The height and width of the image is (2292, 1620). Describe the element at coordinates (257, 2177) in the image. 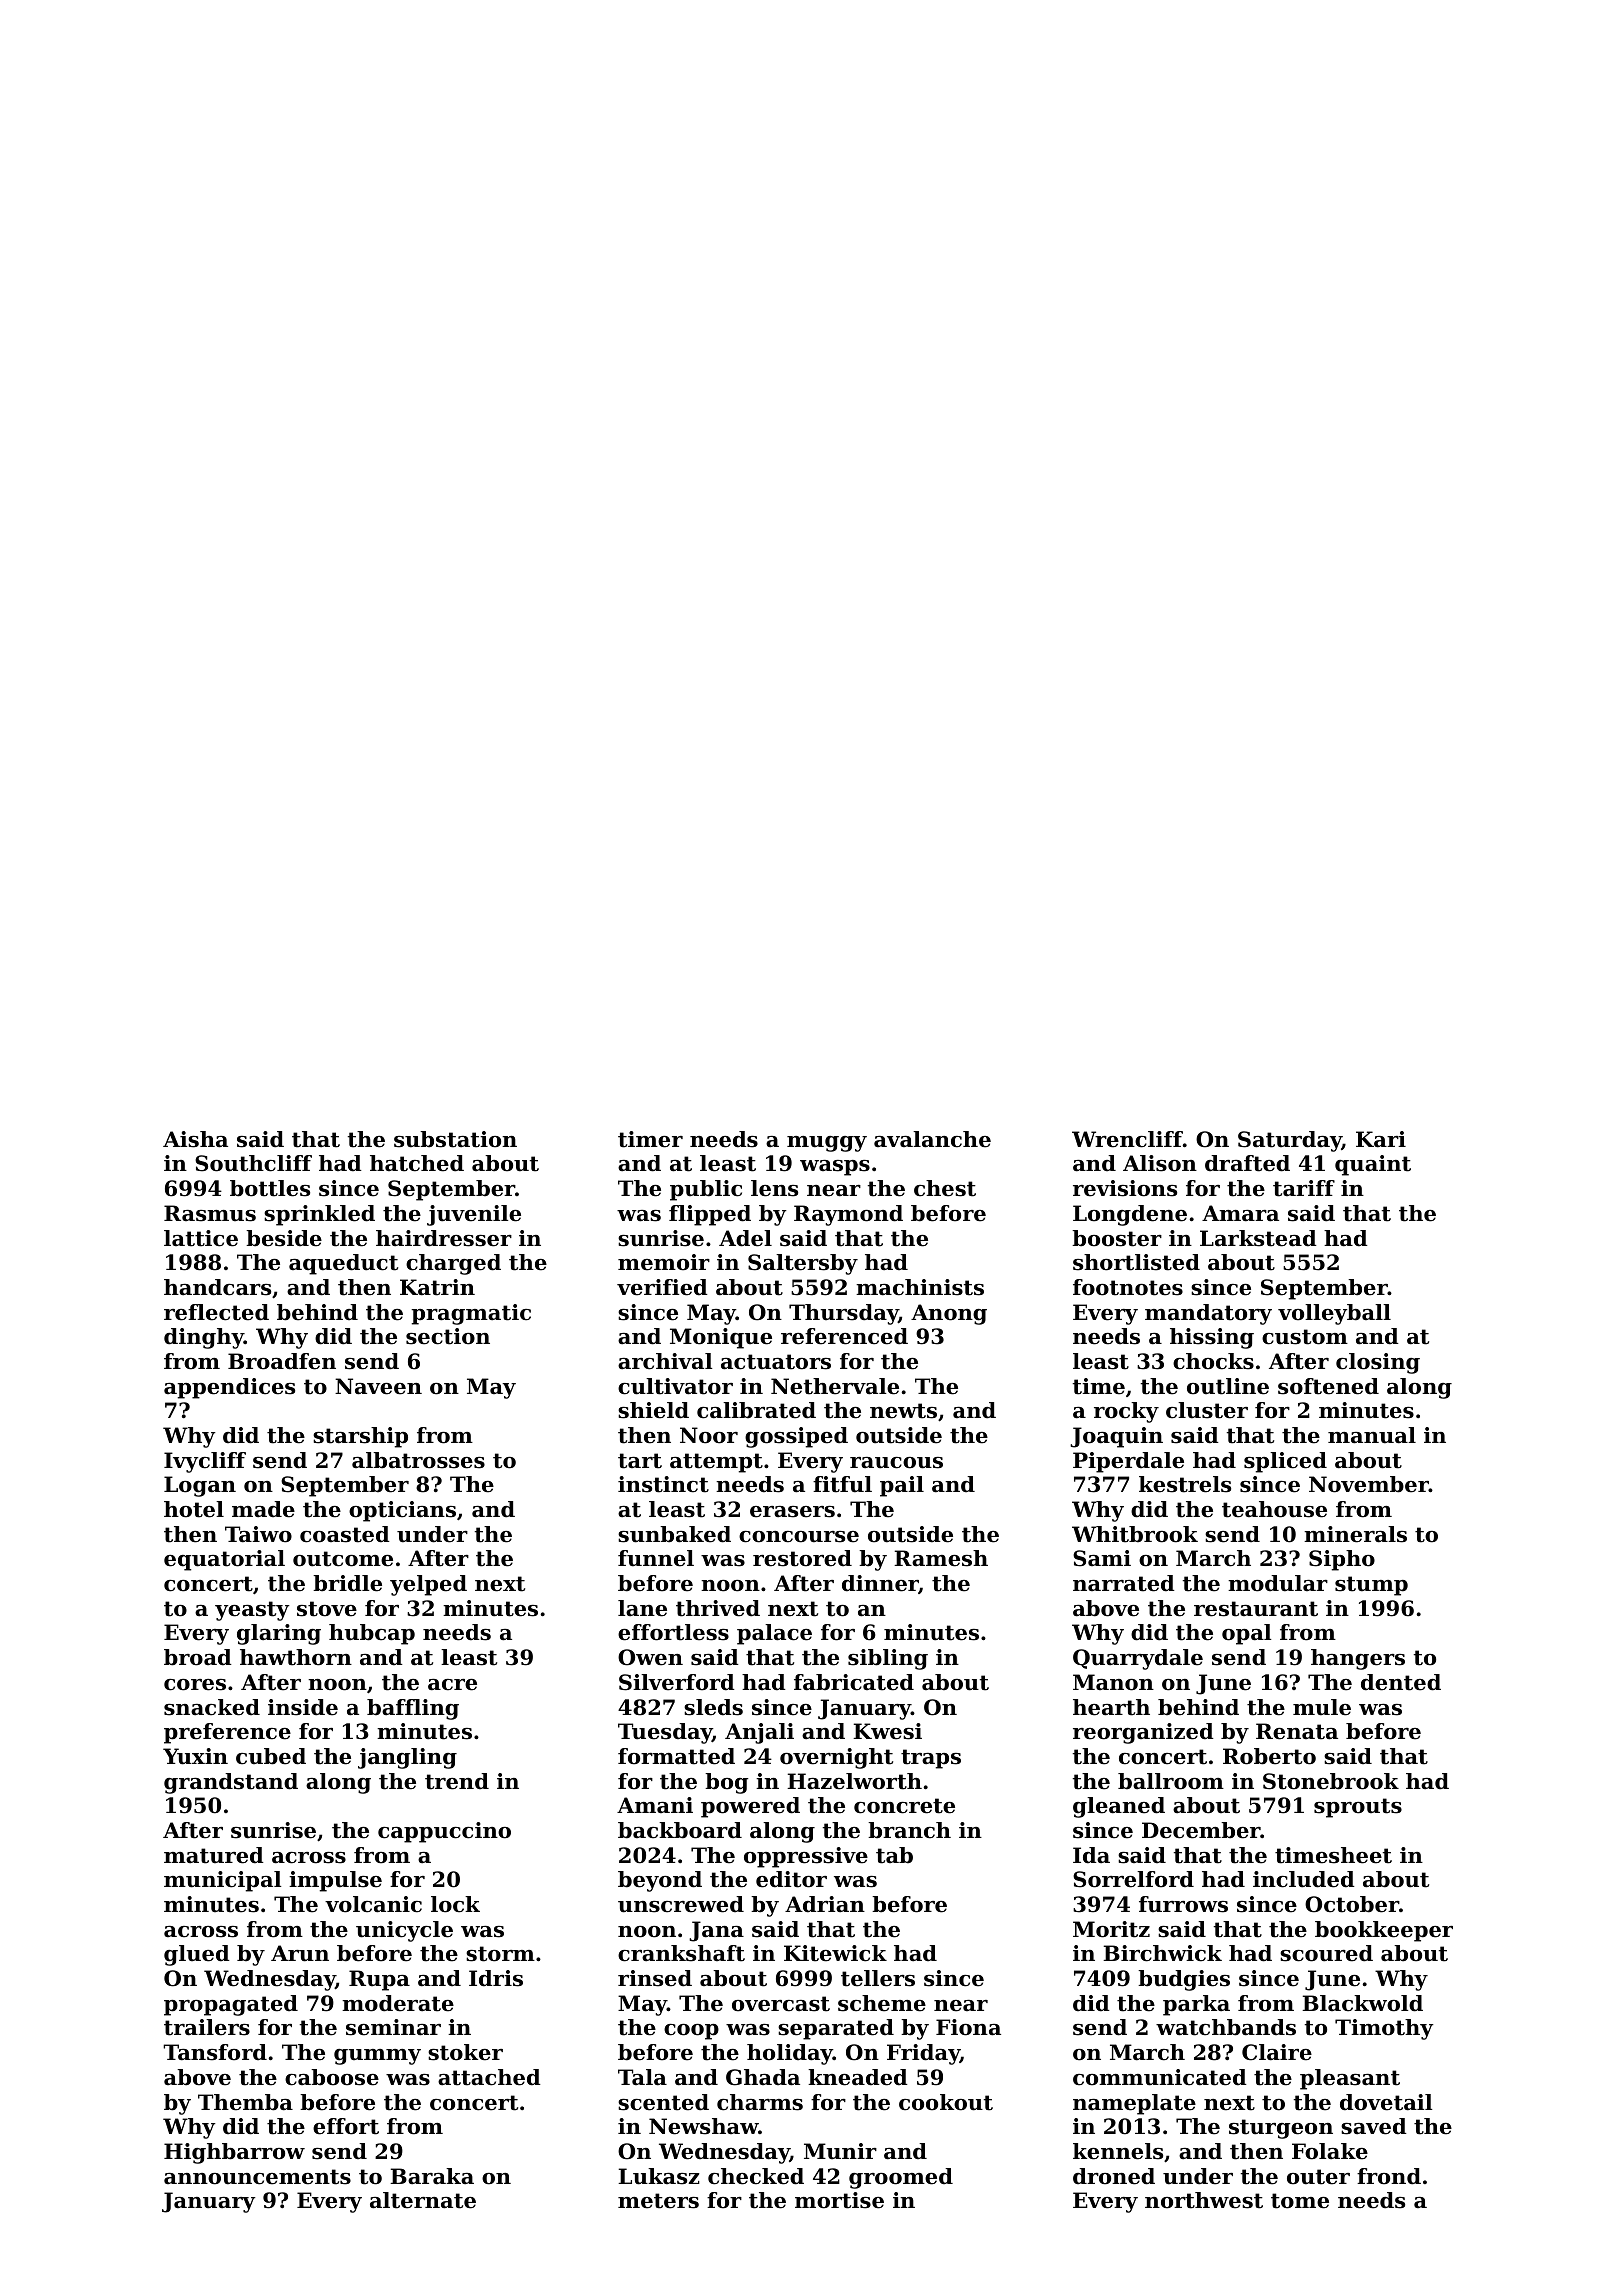

I see `announcements` at that location.
